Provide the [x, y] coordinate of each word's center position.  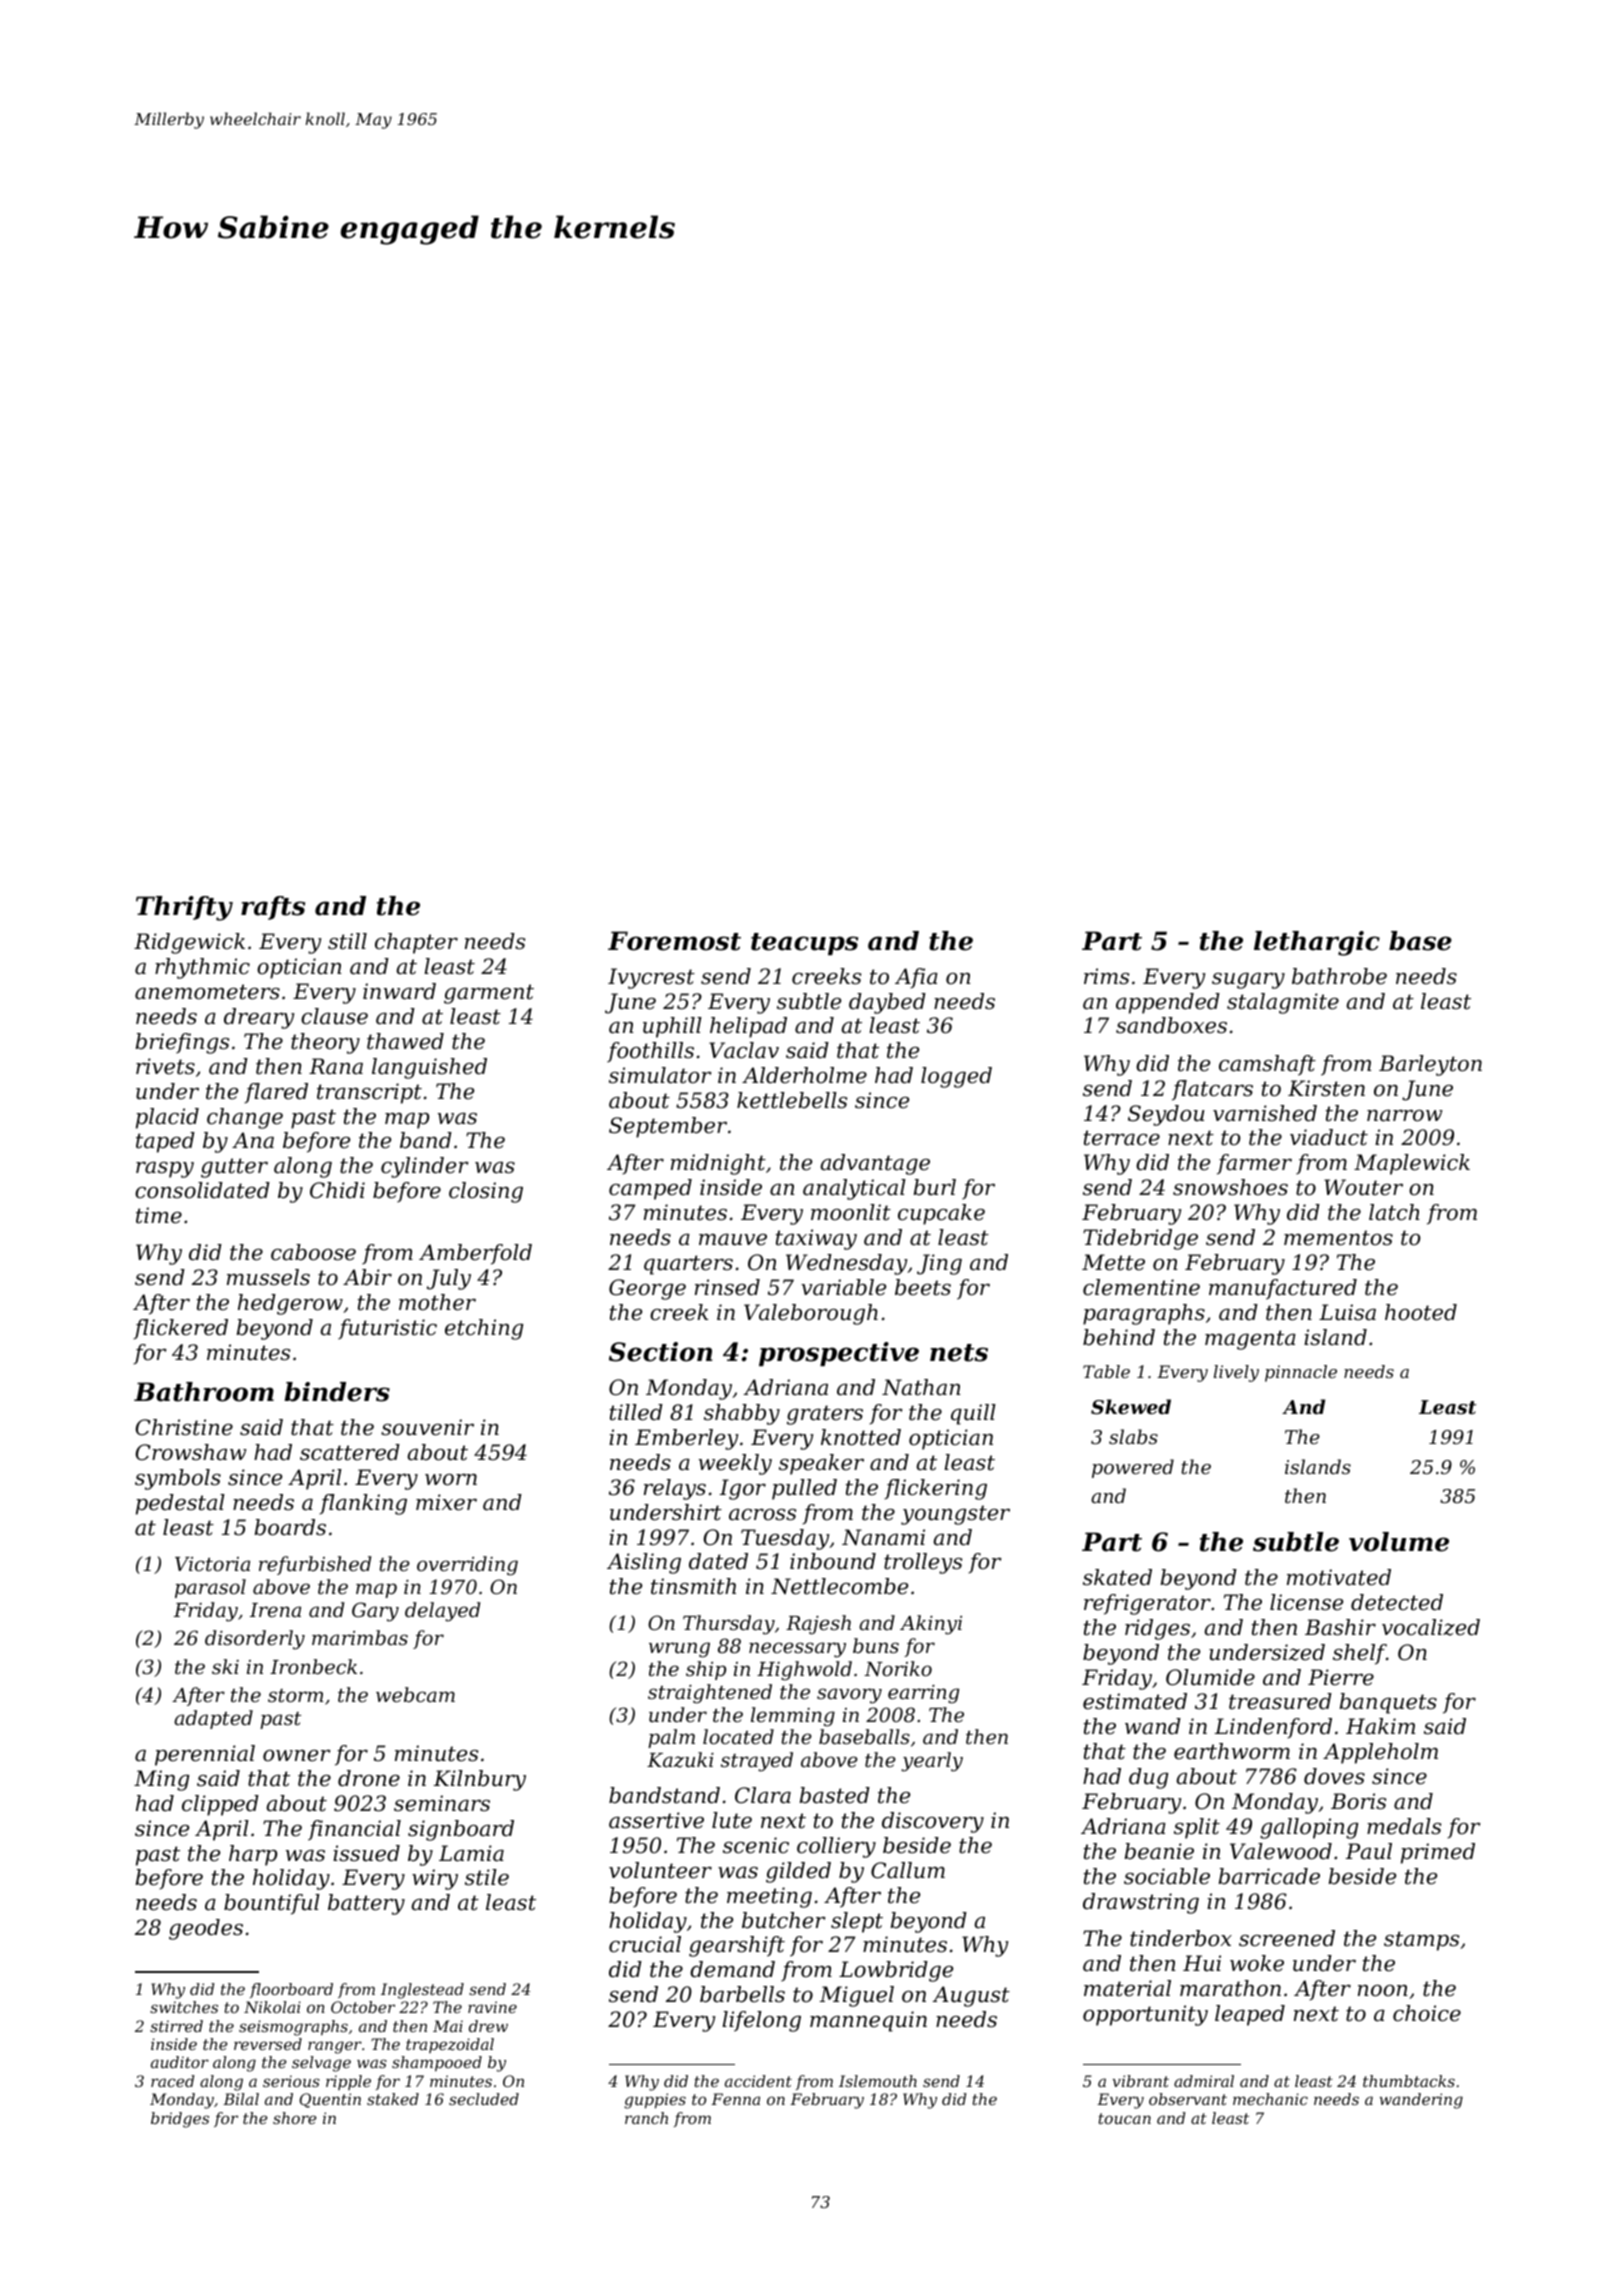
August [971, 1996]
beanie [1159, 1851]
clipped [220, 1805]
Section [660, 1352]
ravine [492, 2007]
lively [1236, 1373]
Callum [908, 1870]
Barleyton [1430, 1065]
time [159, 1215]
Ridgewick [189, 943]
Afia [916, 978]
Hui [1202, 1963]
